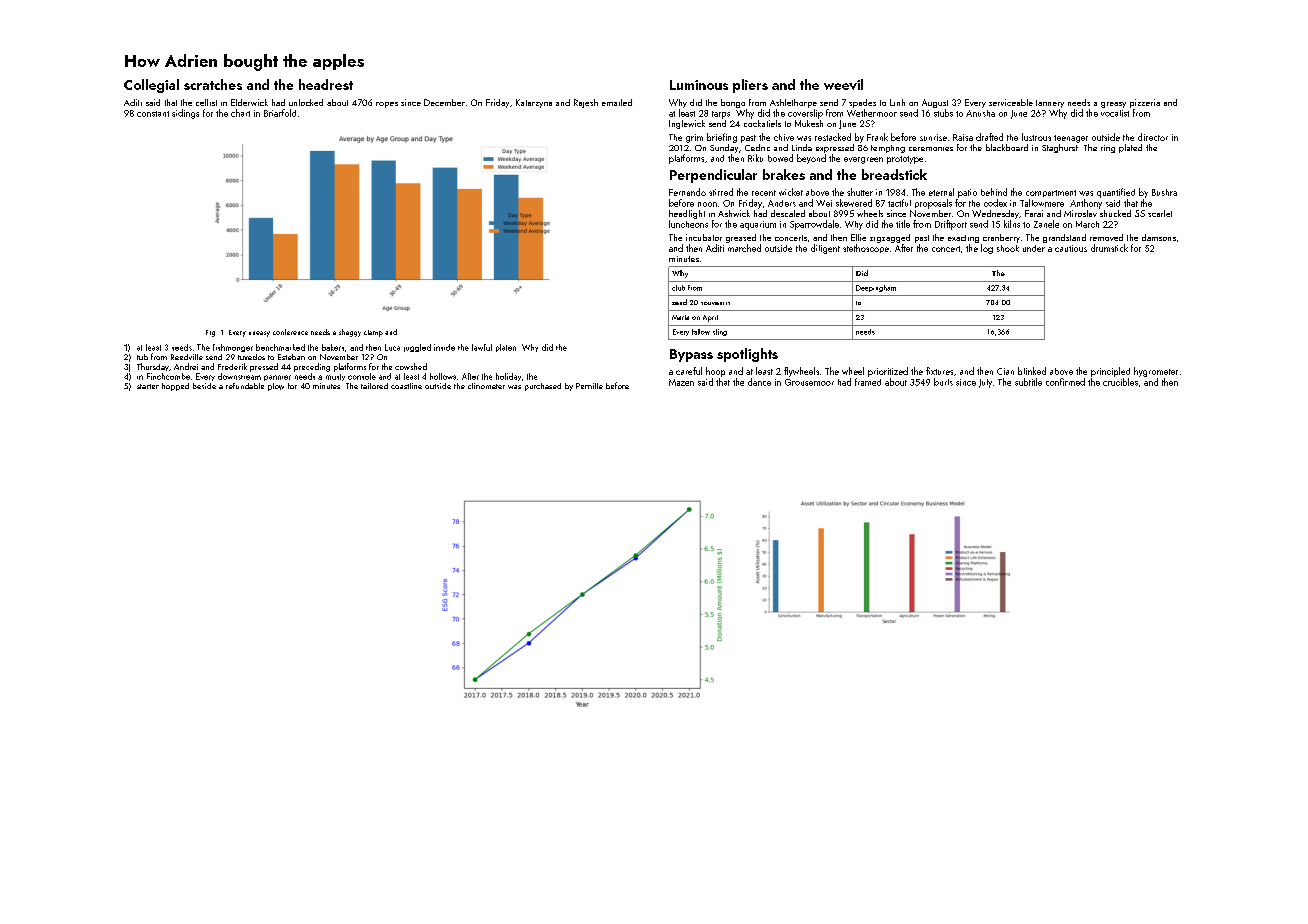  What do you see at coordinates (747, 355) in the screenshot?
I see `spotlights` at bounding box center [747, 355].
